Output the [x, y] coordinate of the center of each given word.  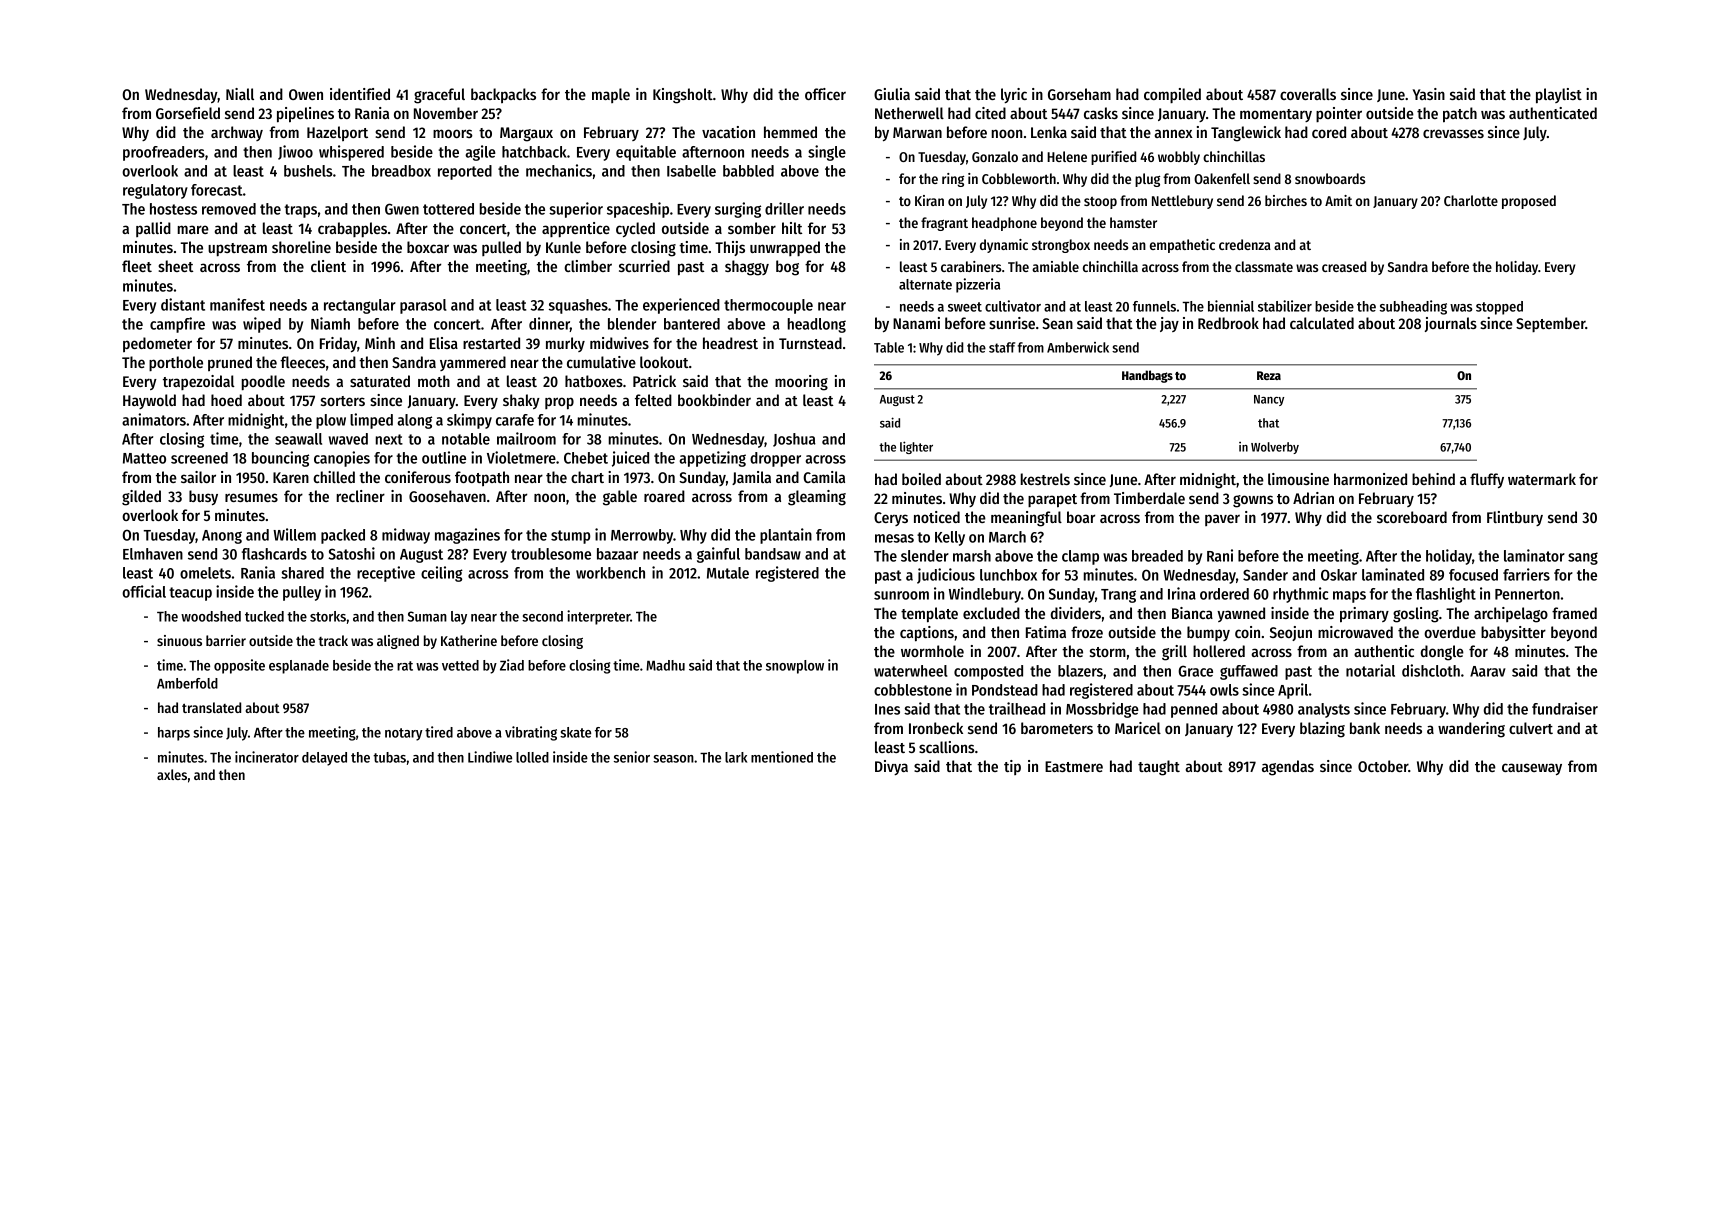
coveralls [1308, 94]
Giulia [892, 94]
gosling [1416, 615]
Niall [240, 94]
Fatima [1046, 632]
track [333, 640]
